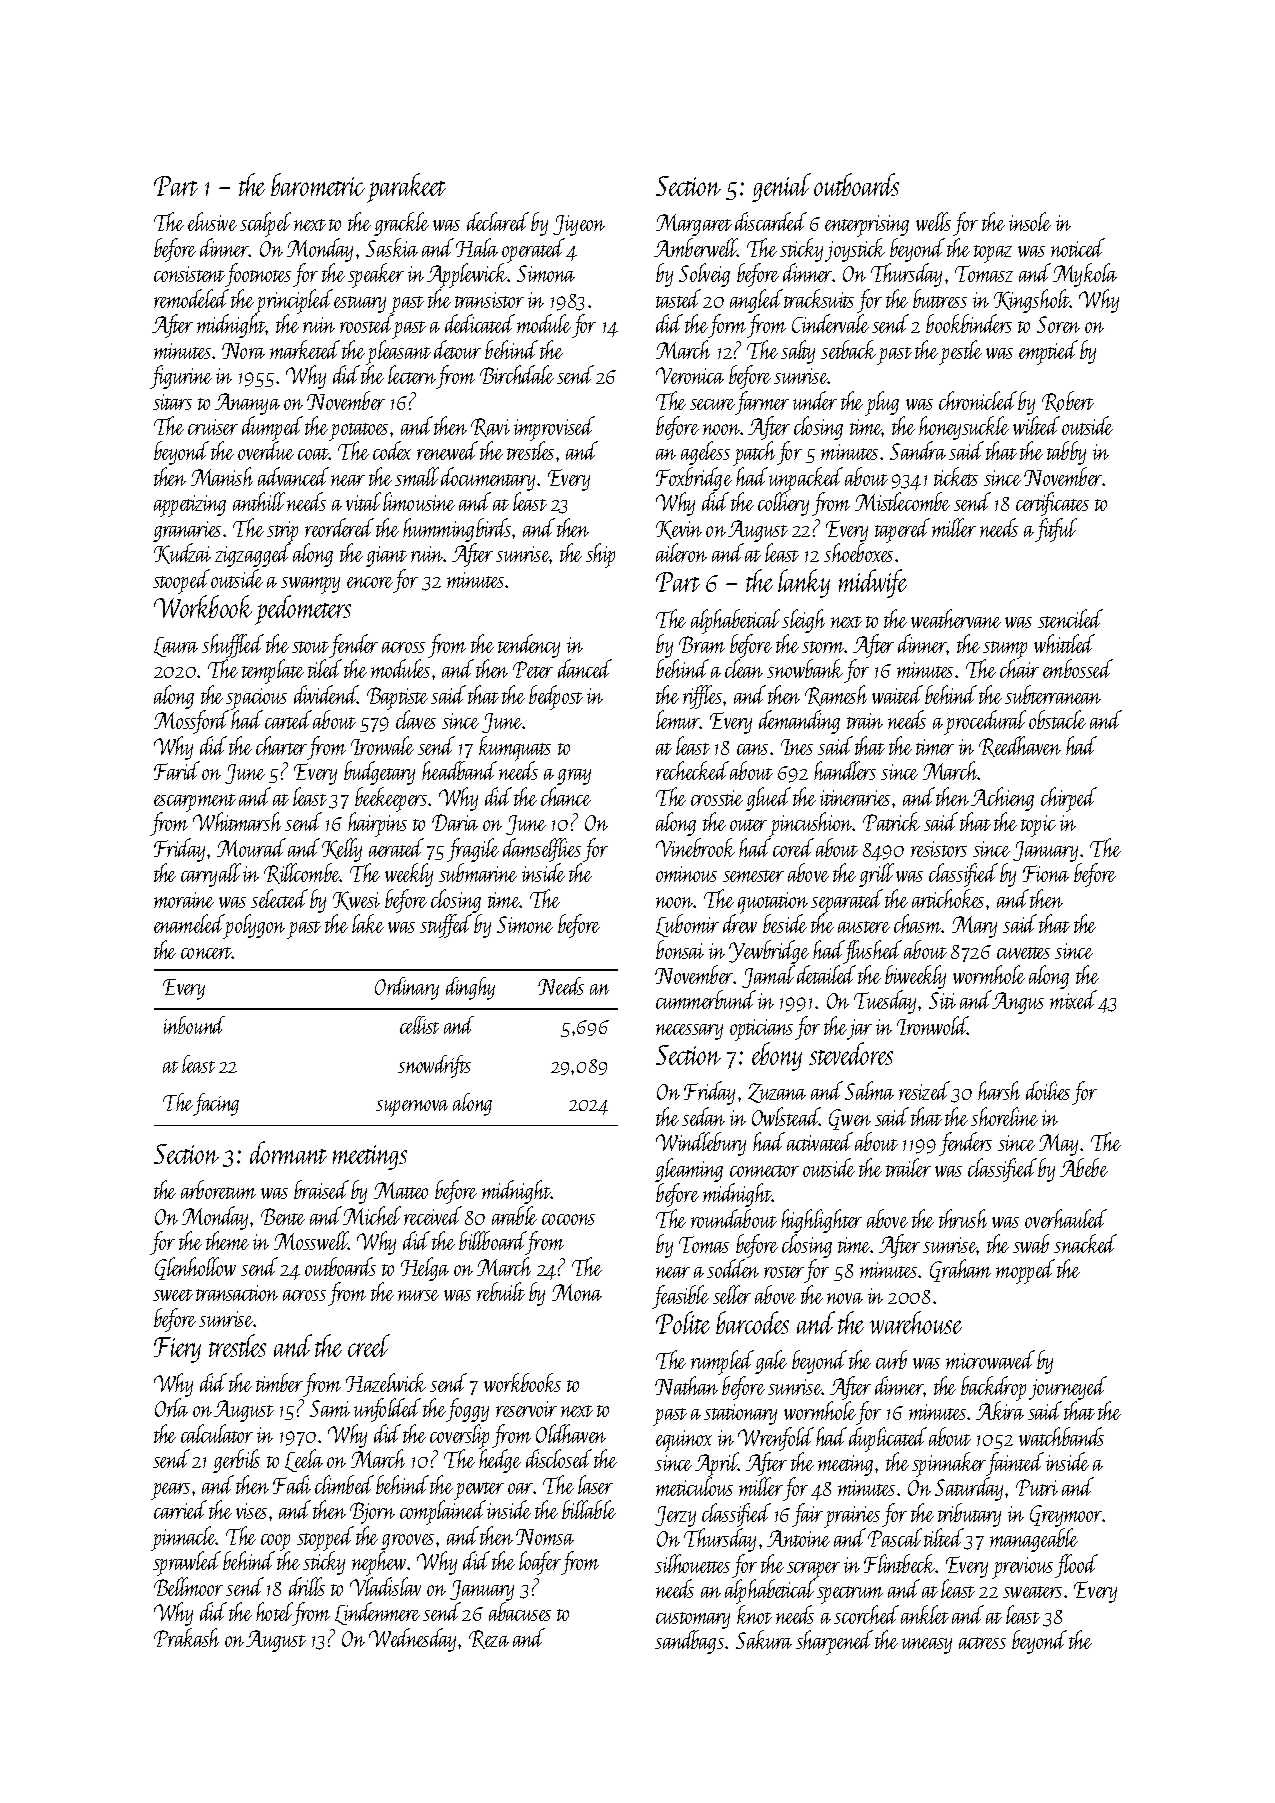  Describe the element at coordinates (498, 221) in the image. I see `declared` at that location.
